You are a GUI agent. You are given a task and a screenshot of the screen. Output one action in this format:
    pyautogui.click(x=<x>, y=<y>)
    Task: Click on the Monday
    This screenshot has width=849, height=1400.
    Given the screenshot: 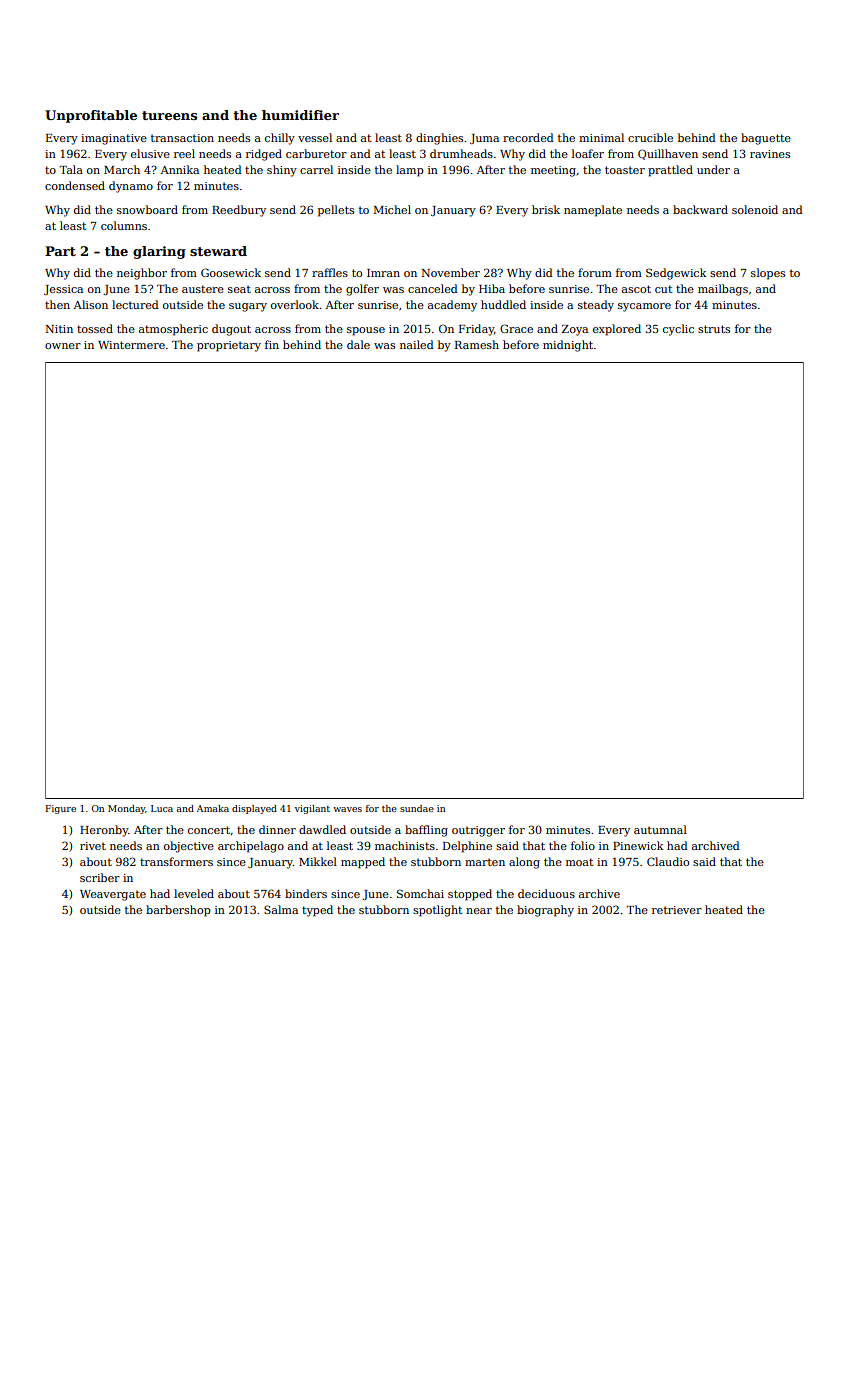 What is the action you would take?
    pyautogui.click(x=126, y=809)
